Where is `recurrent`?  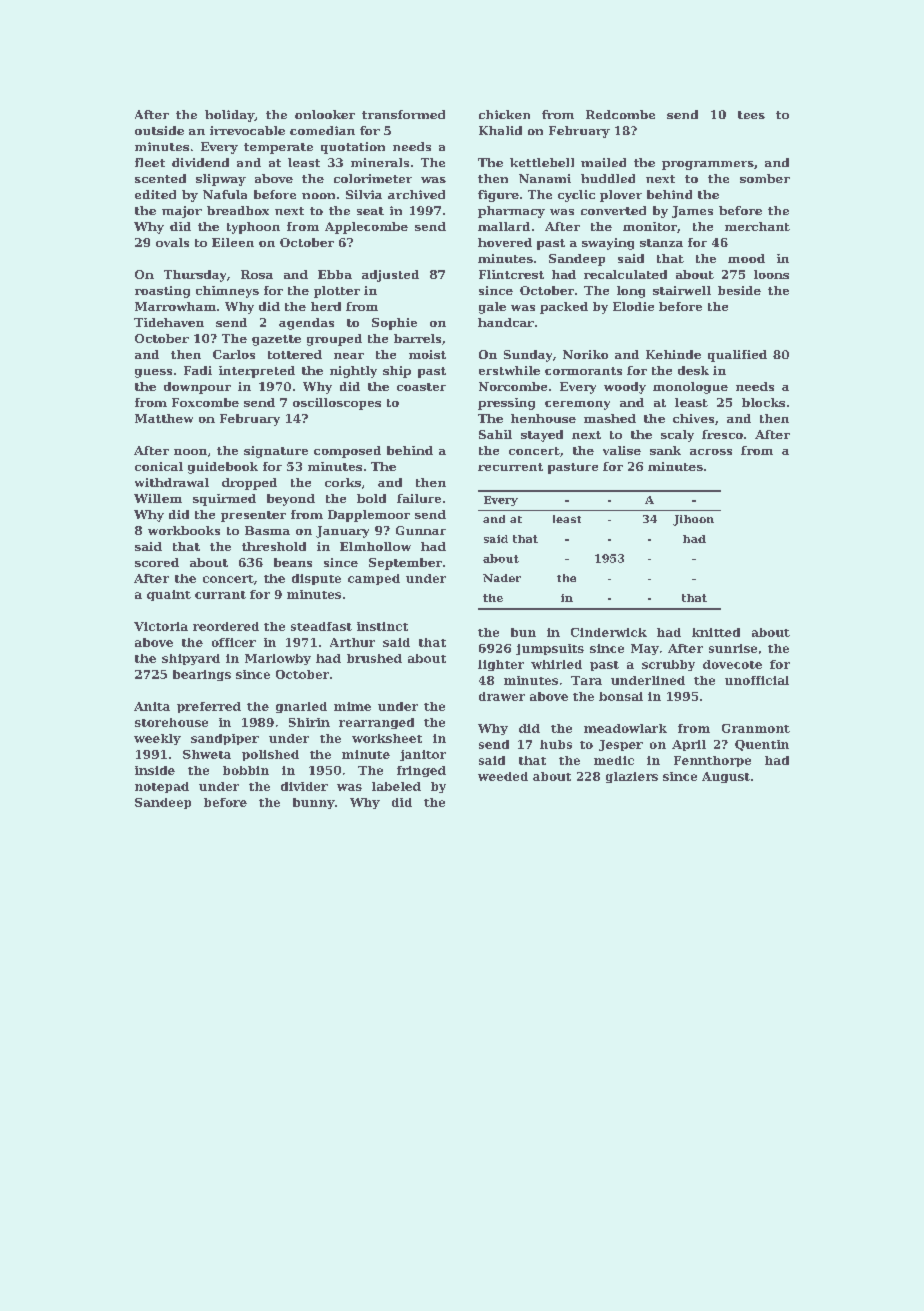
recurrent is located at coordinates (510, 467).
